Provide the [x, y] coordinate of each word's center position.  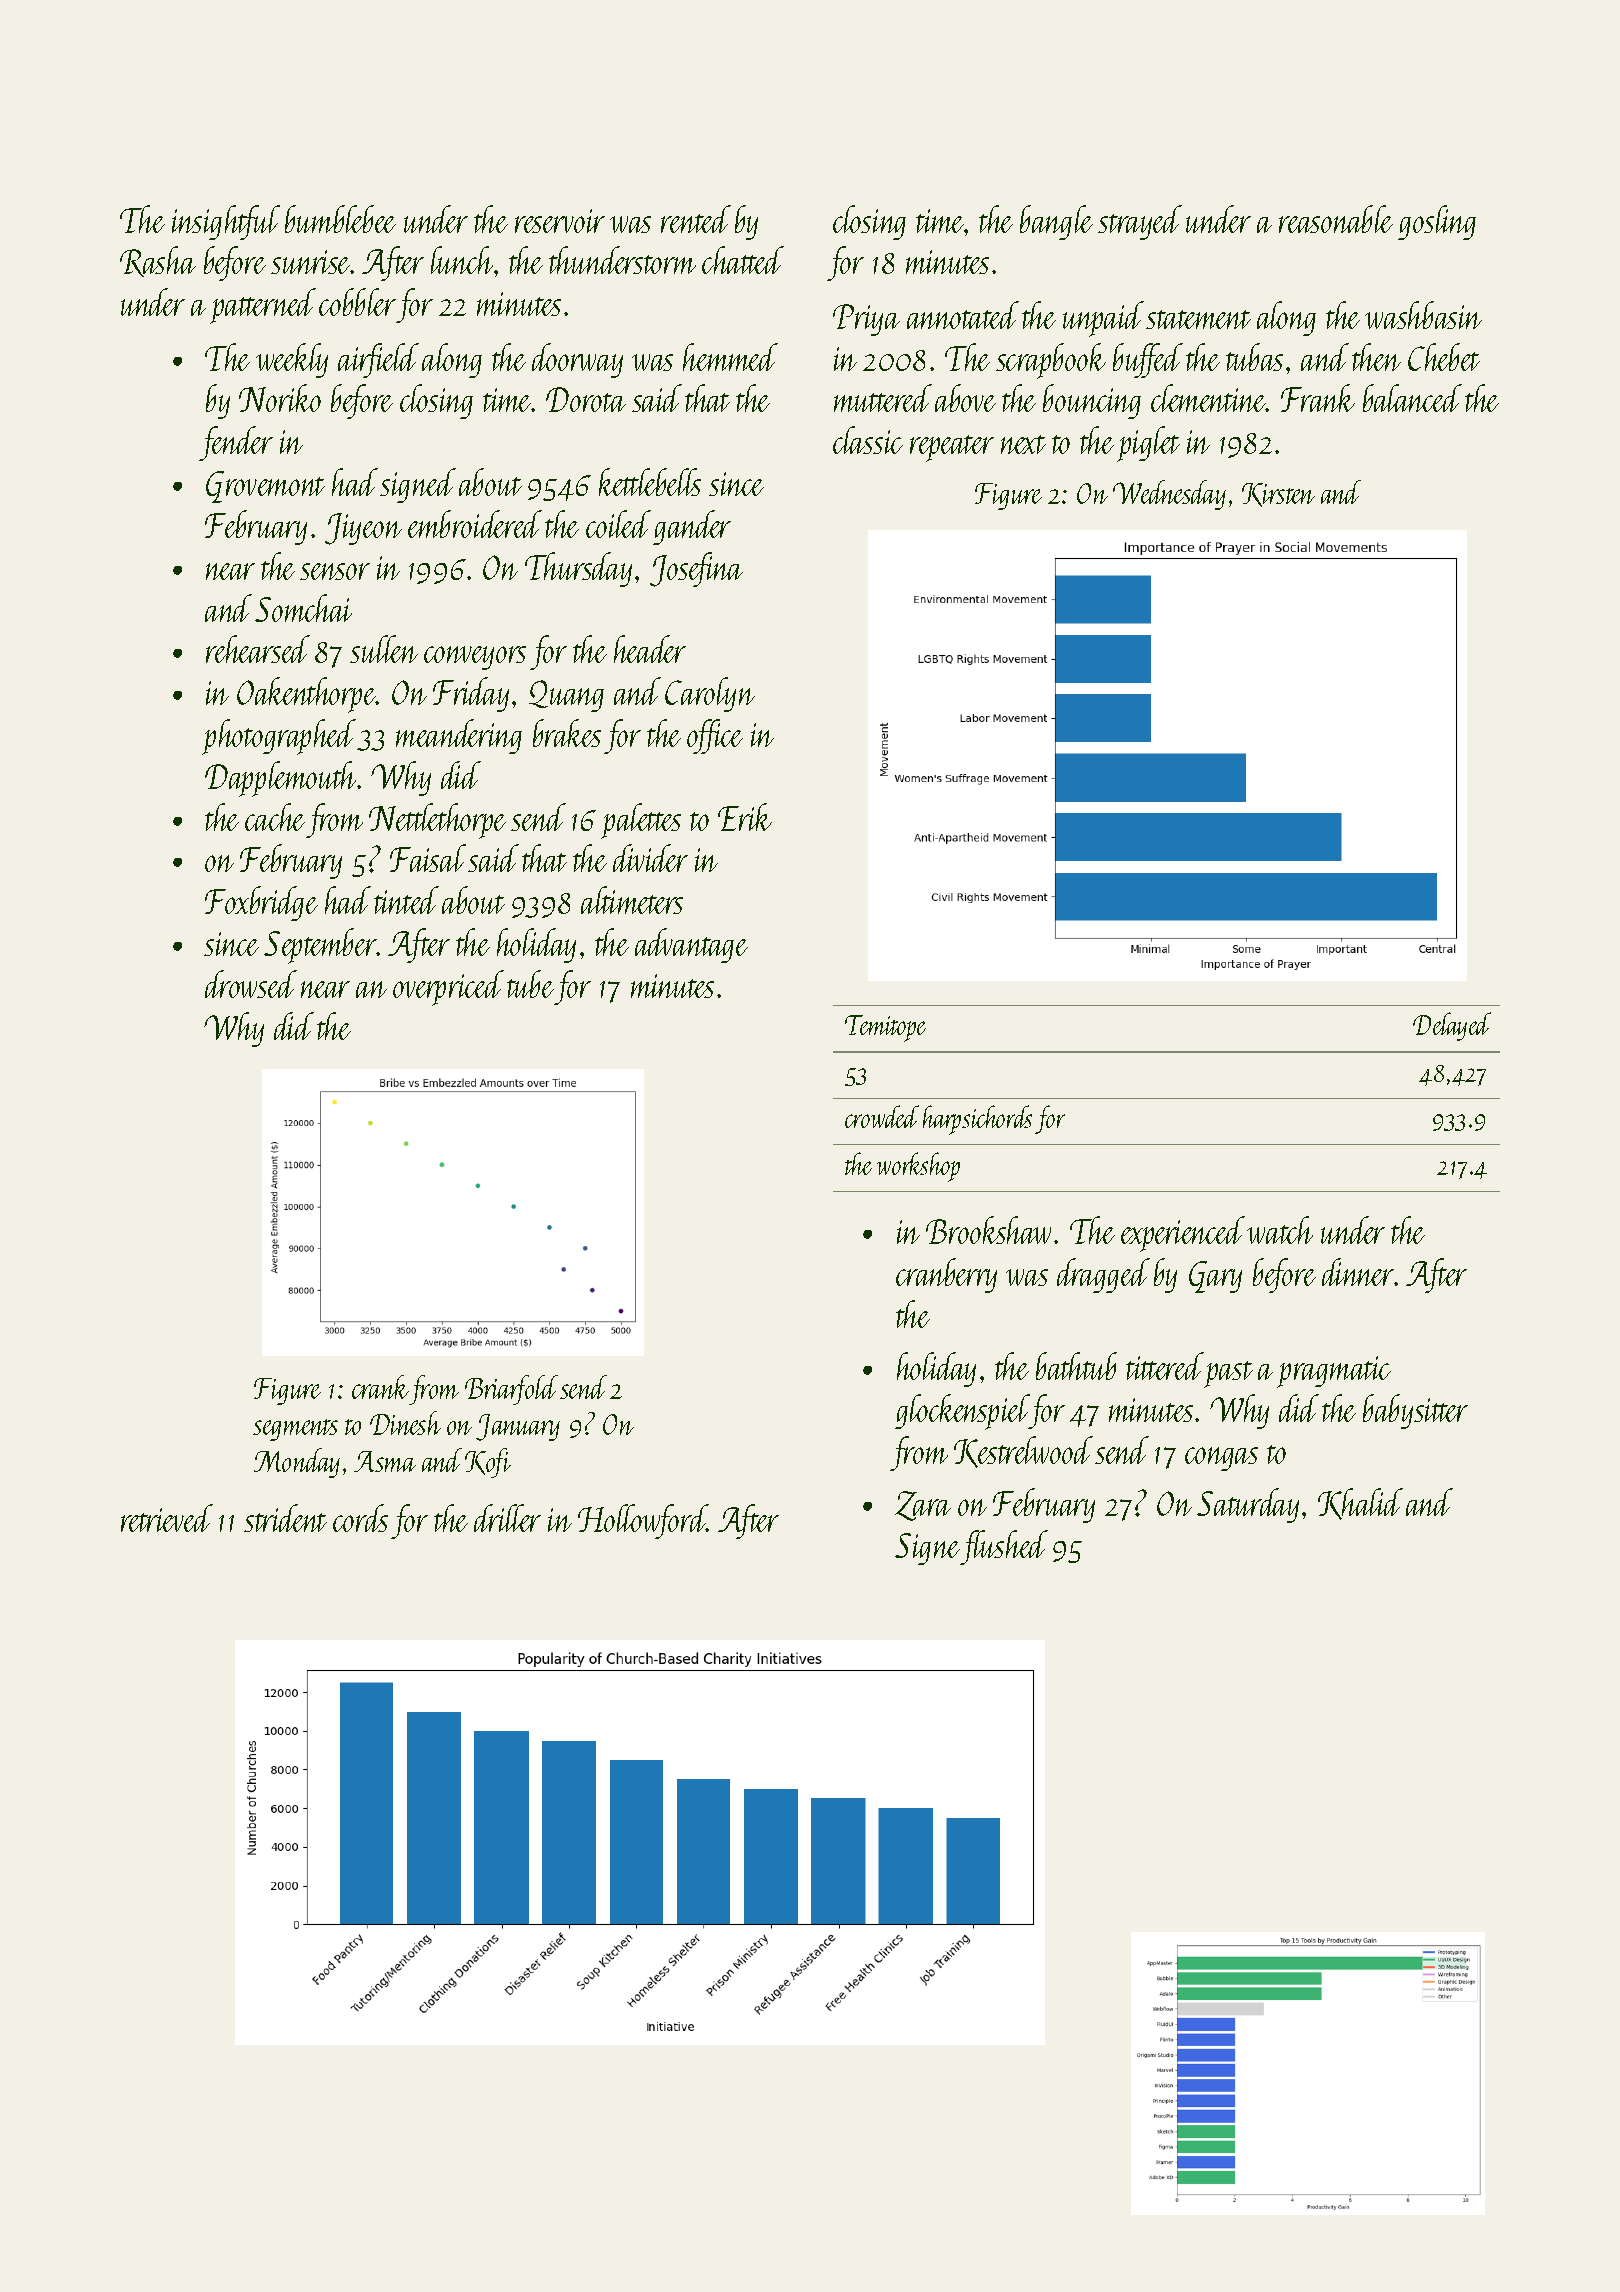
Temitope [885, 1028]
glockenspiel [962, 1412]
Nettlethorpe [437, 821]
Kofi [488, 1463]
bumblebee [340, 219]
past [1228, 1374]
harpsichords [977, 1120]
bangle [1056, 222]
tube [530, 984]
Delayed [1452, 1026]
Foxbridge [261, 903]
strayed [1140, 222]
